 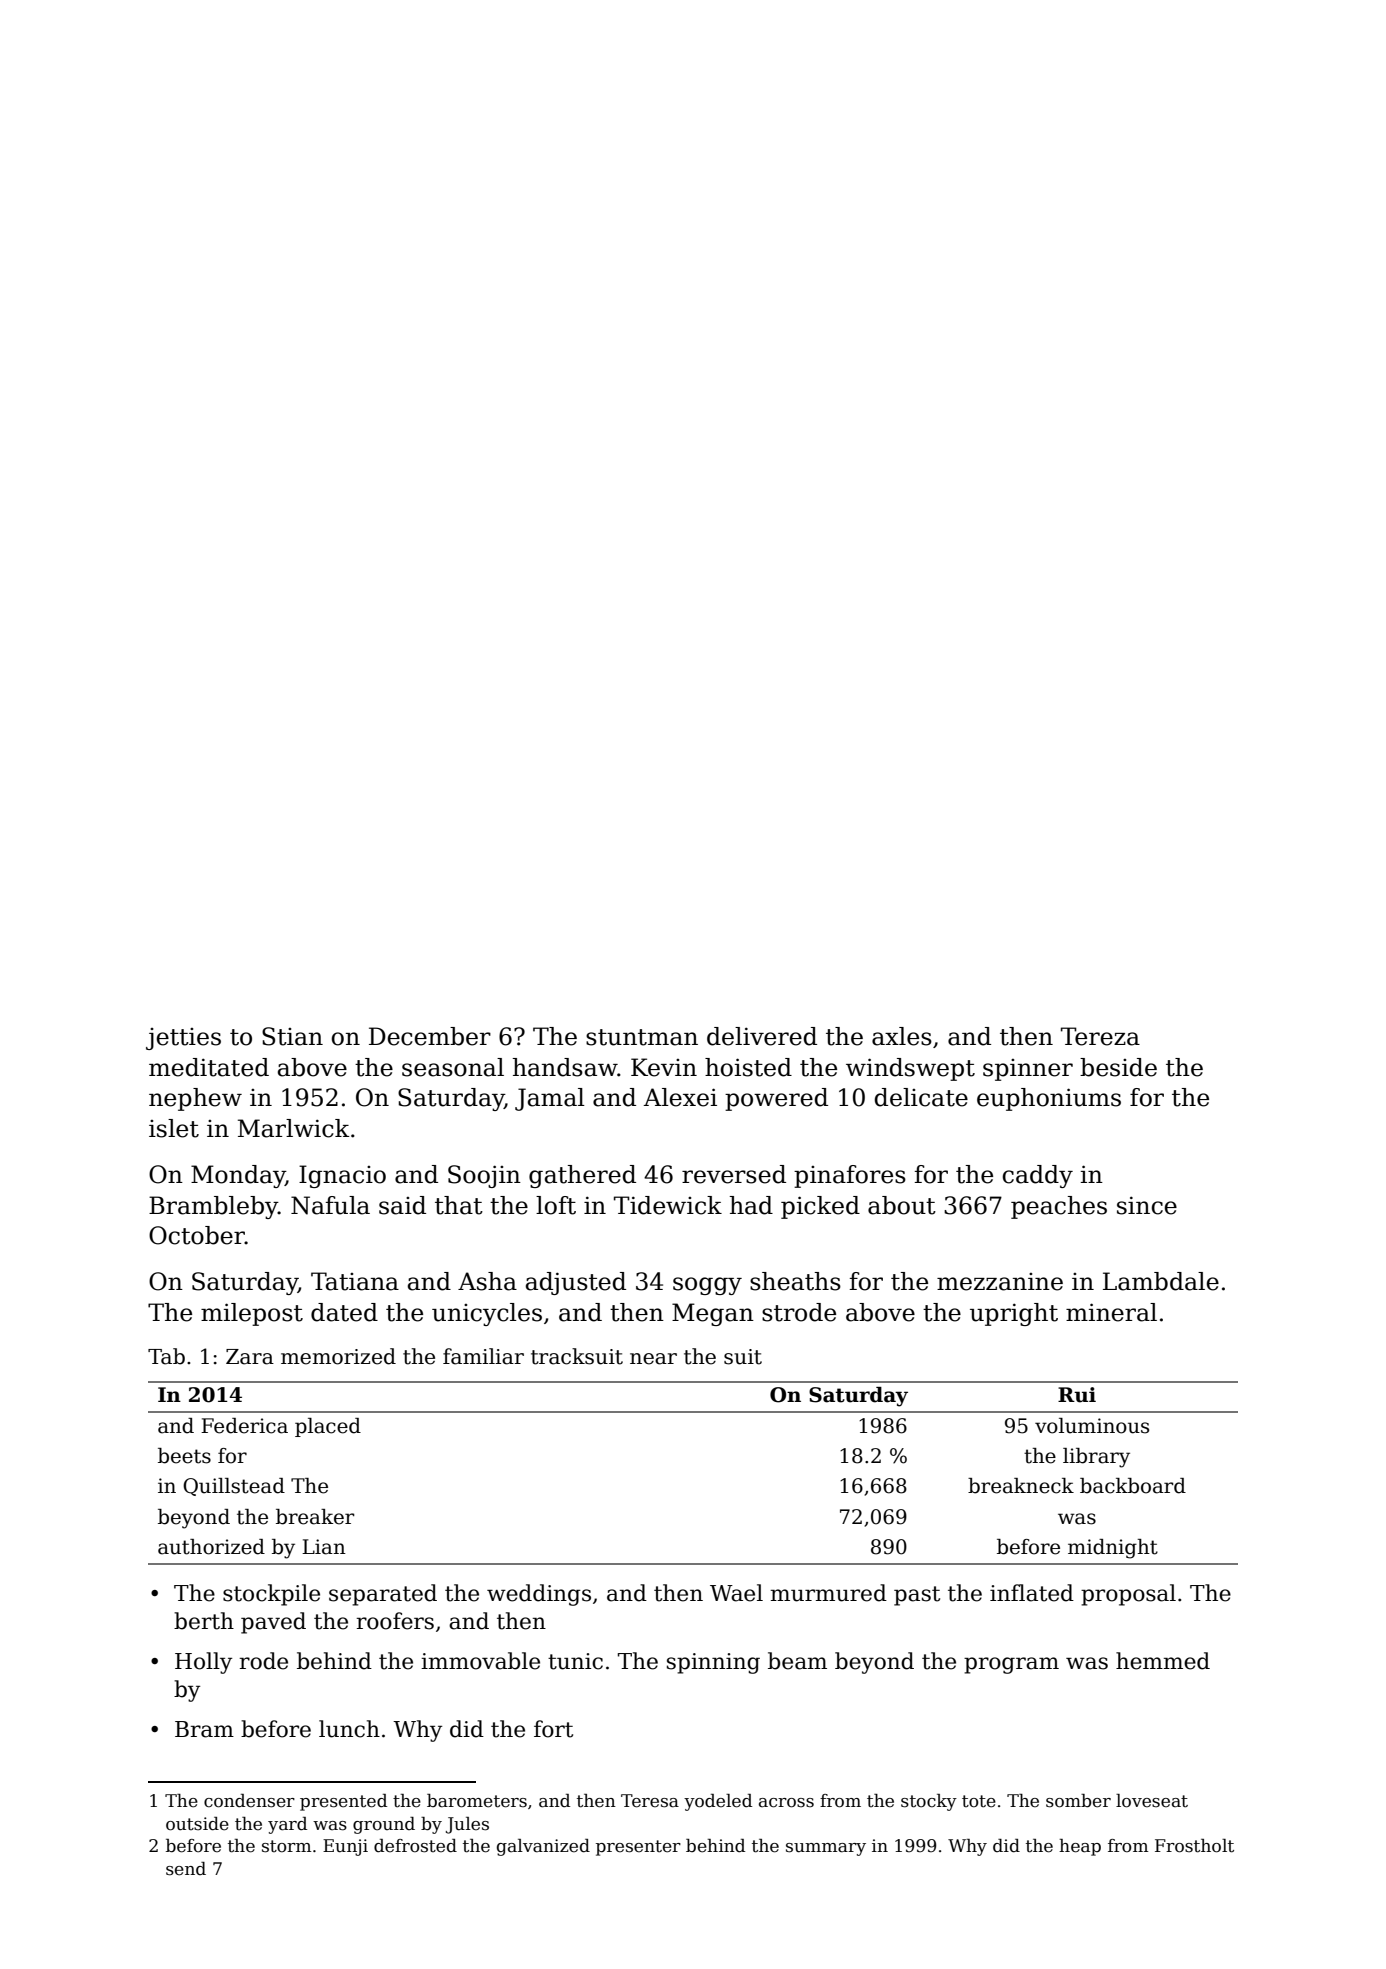 What do you see at coordinates (1011, 1665) in the document?
I see `program` at bounding box center [1011, 1665].
